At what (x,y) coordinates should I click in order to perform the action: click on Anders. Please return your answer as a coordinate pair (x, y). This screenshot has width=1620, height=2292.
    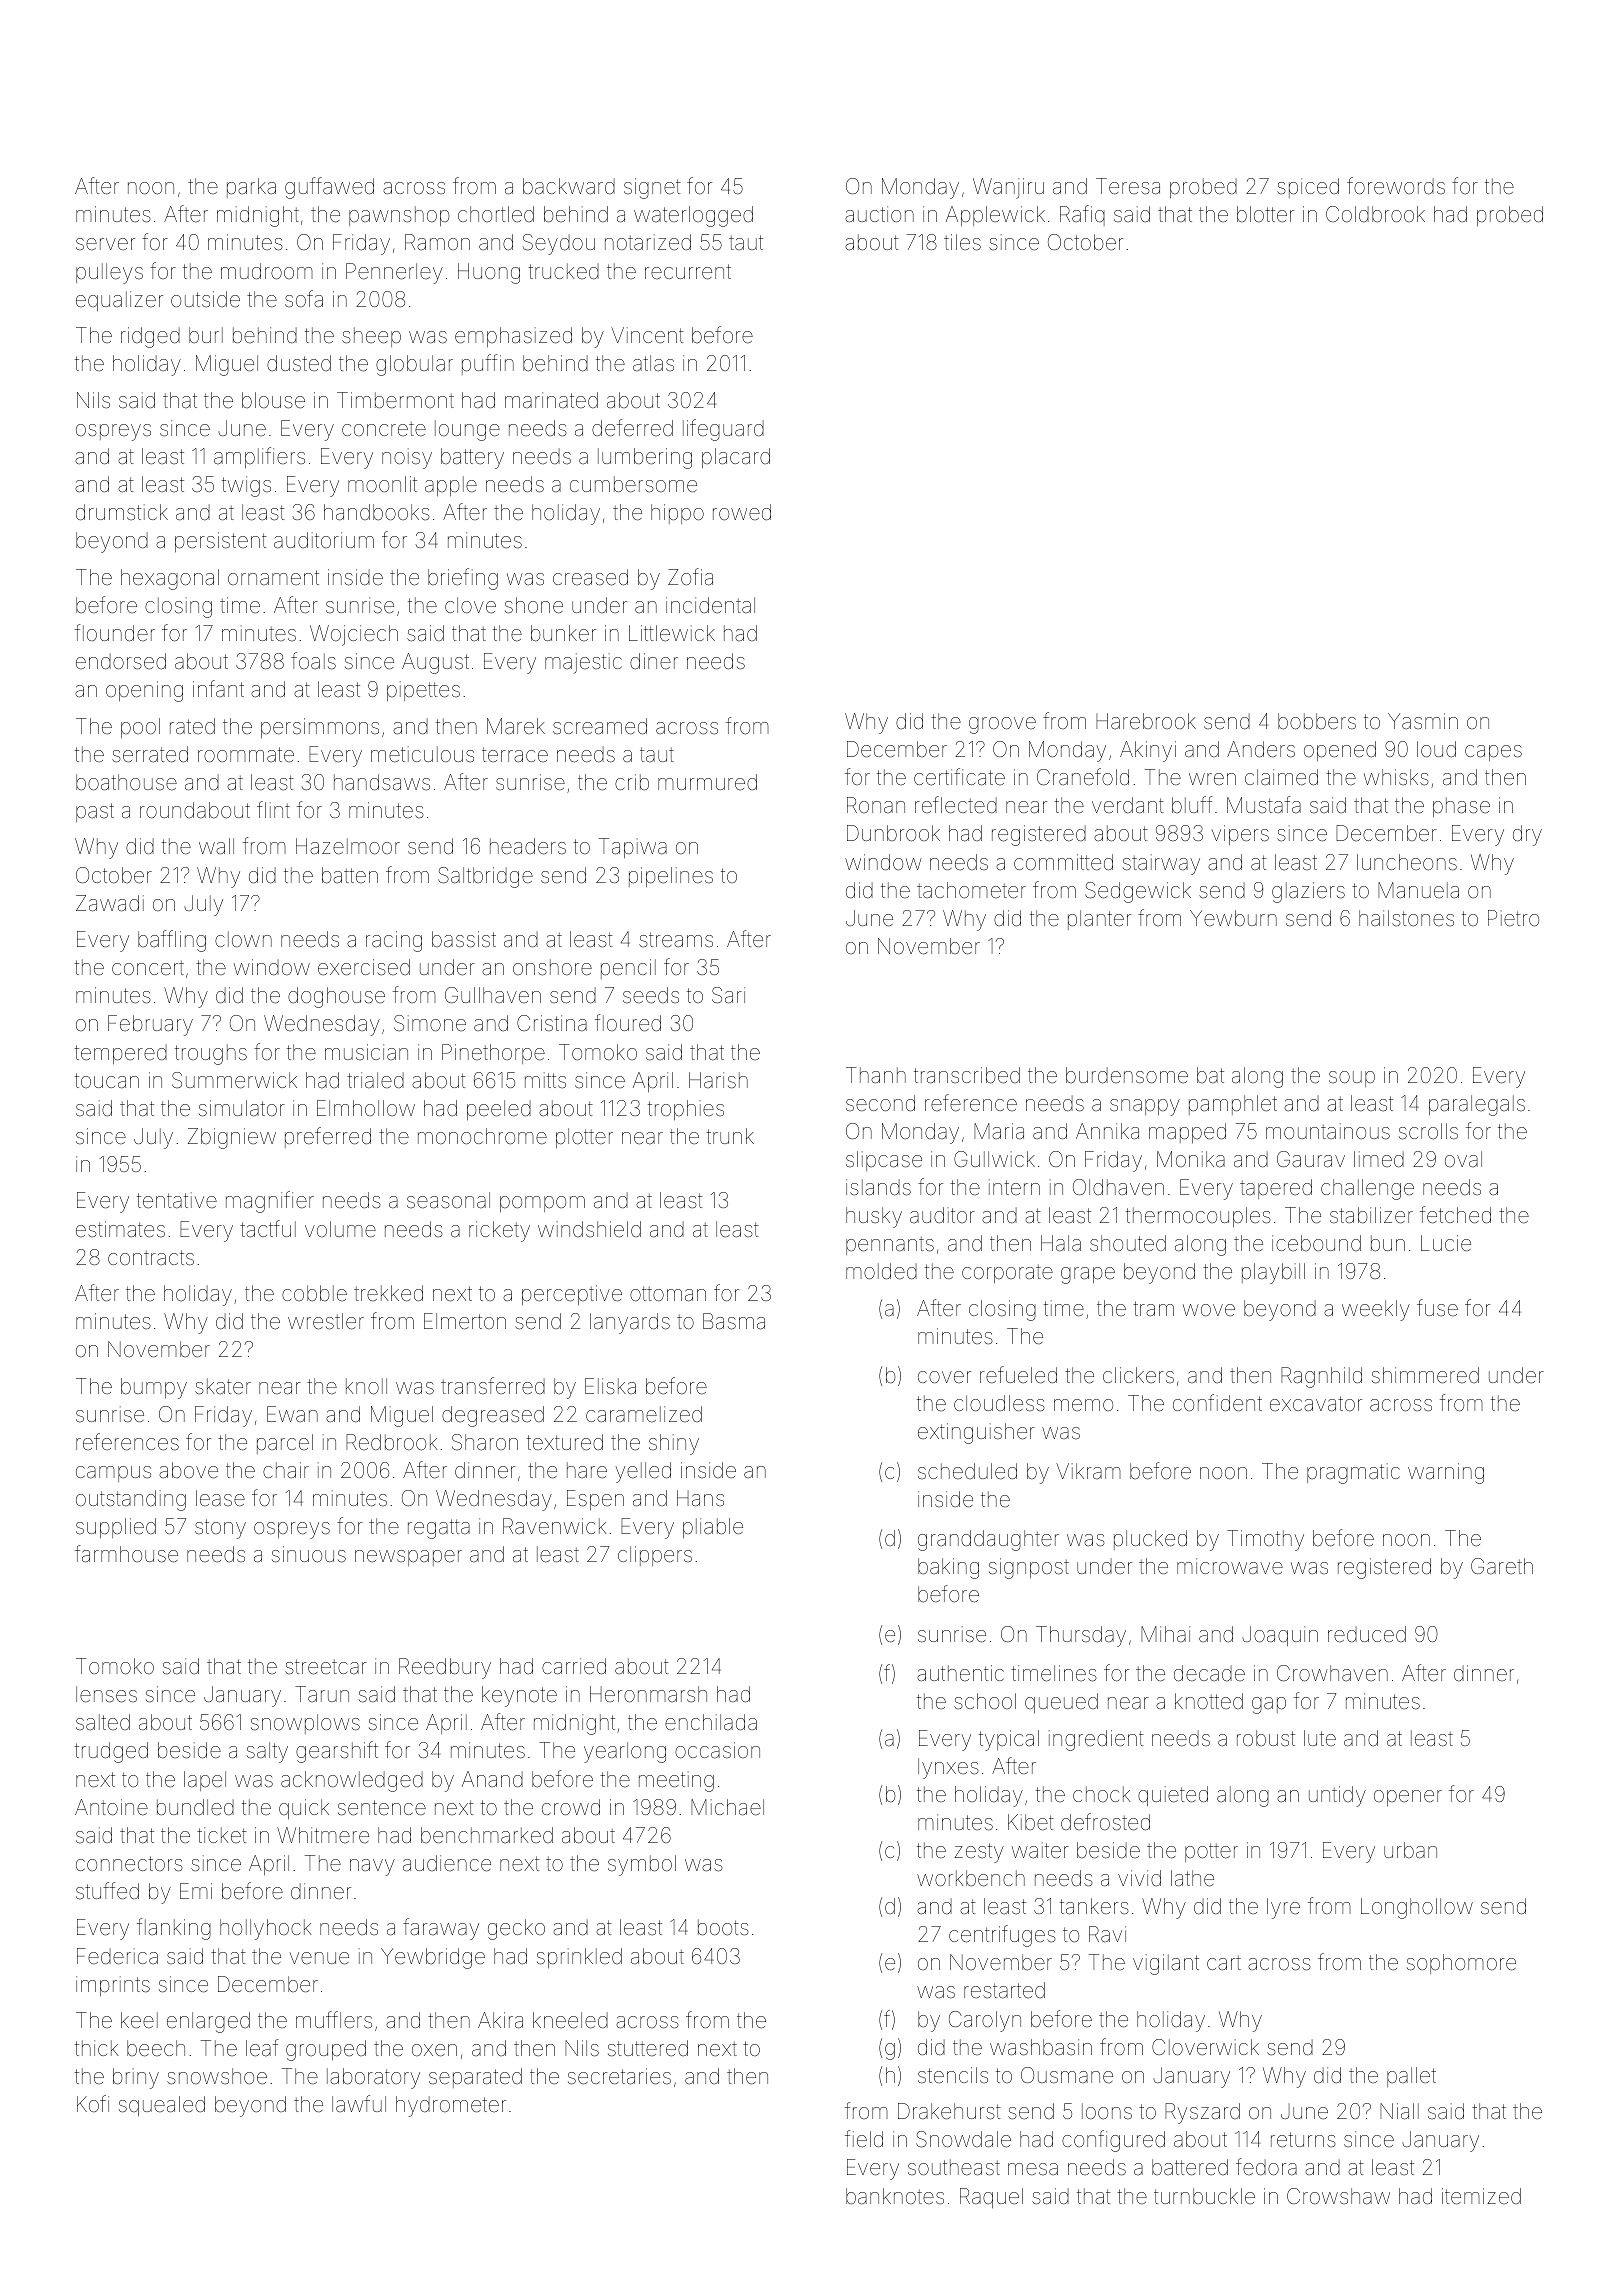
    Looking at the image, I should click on (1261, 749).
